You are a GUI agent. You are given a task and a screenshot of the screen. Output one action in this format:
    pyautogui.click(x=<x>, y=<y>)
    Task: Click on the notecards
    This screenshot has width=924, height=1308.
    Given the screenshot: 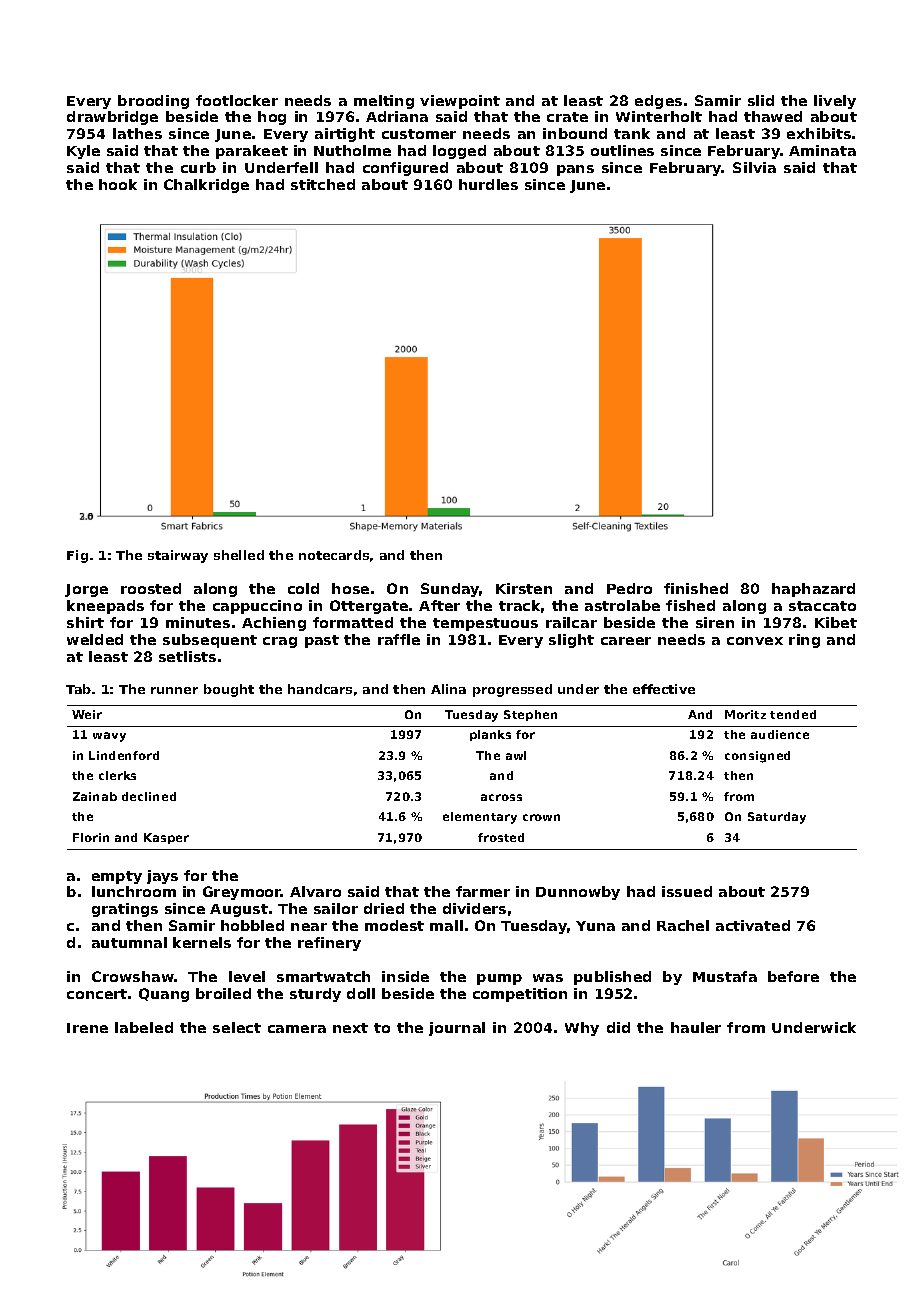 What is the action you would take?
    pyautogui.click(x=334, y=555)
